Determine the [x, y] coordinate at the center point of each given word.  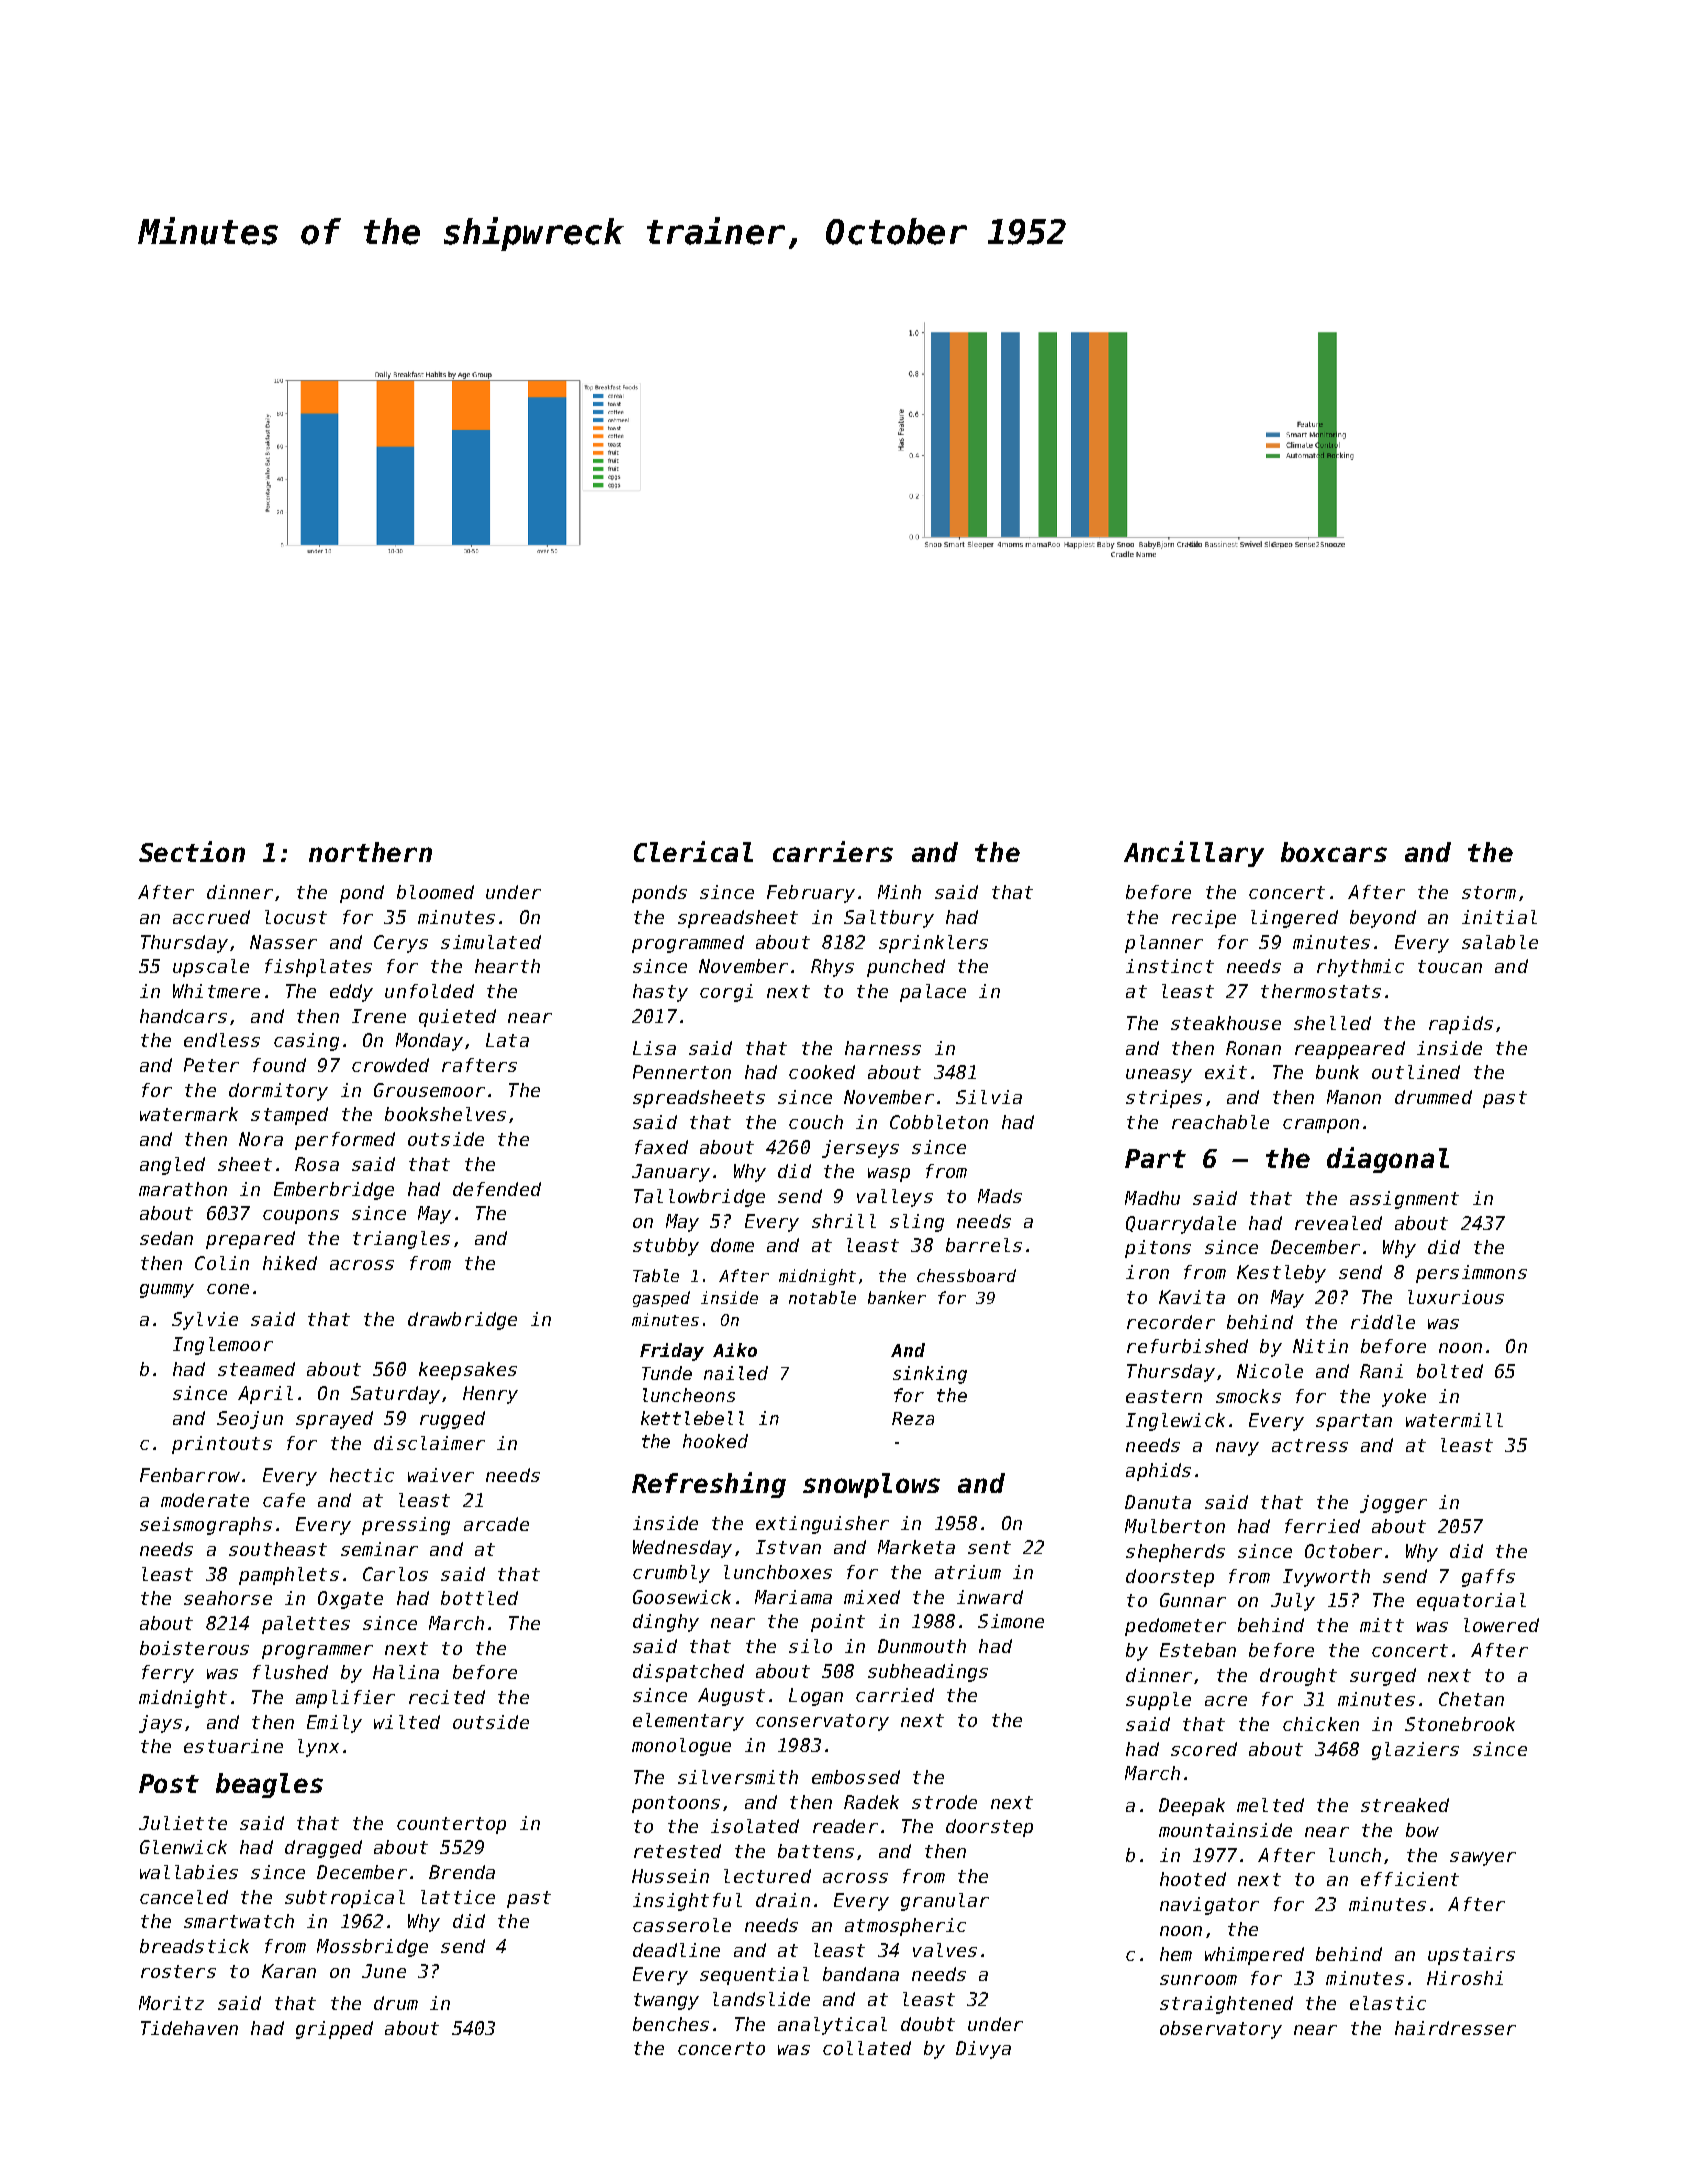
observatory [1221, 2030]
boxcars [1334, 852]
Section [192, 851]
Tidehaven [189, 2028]
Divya [983, 2050]
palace [933, 993]
